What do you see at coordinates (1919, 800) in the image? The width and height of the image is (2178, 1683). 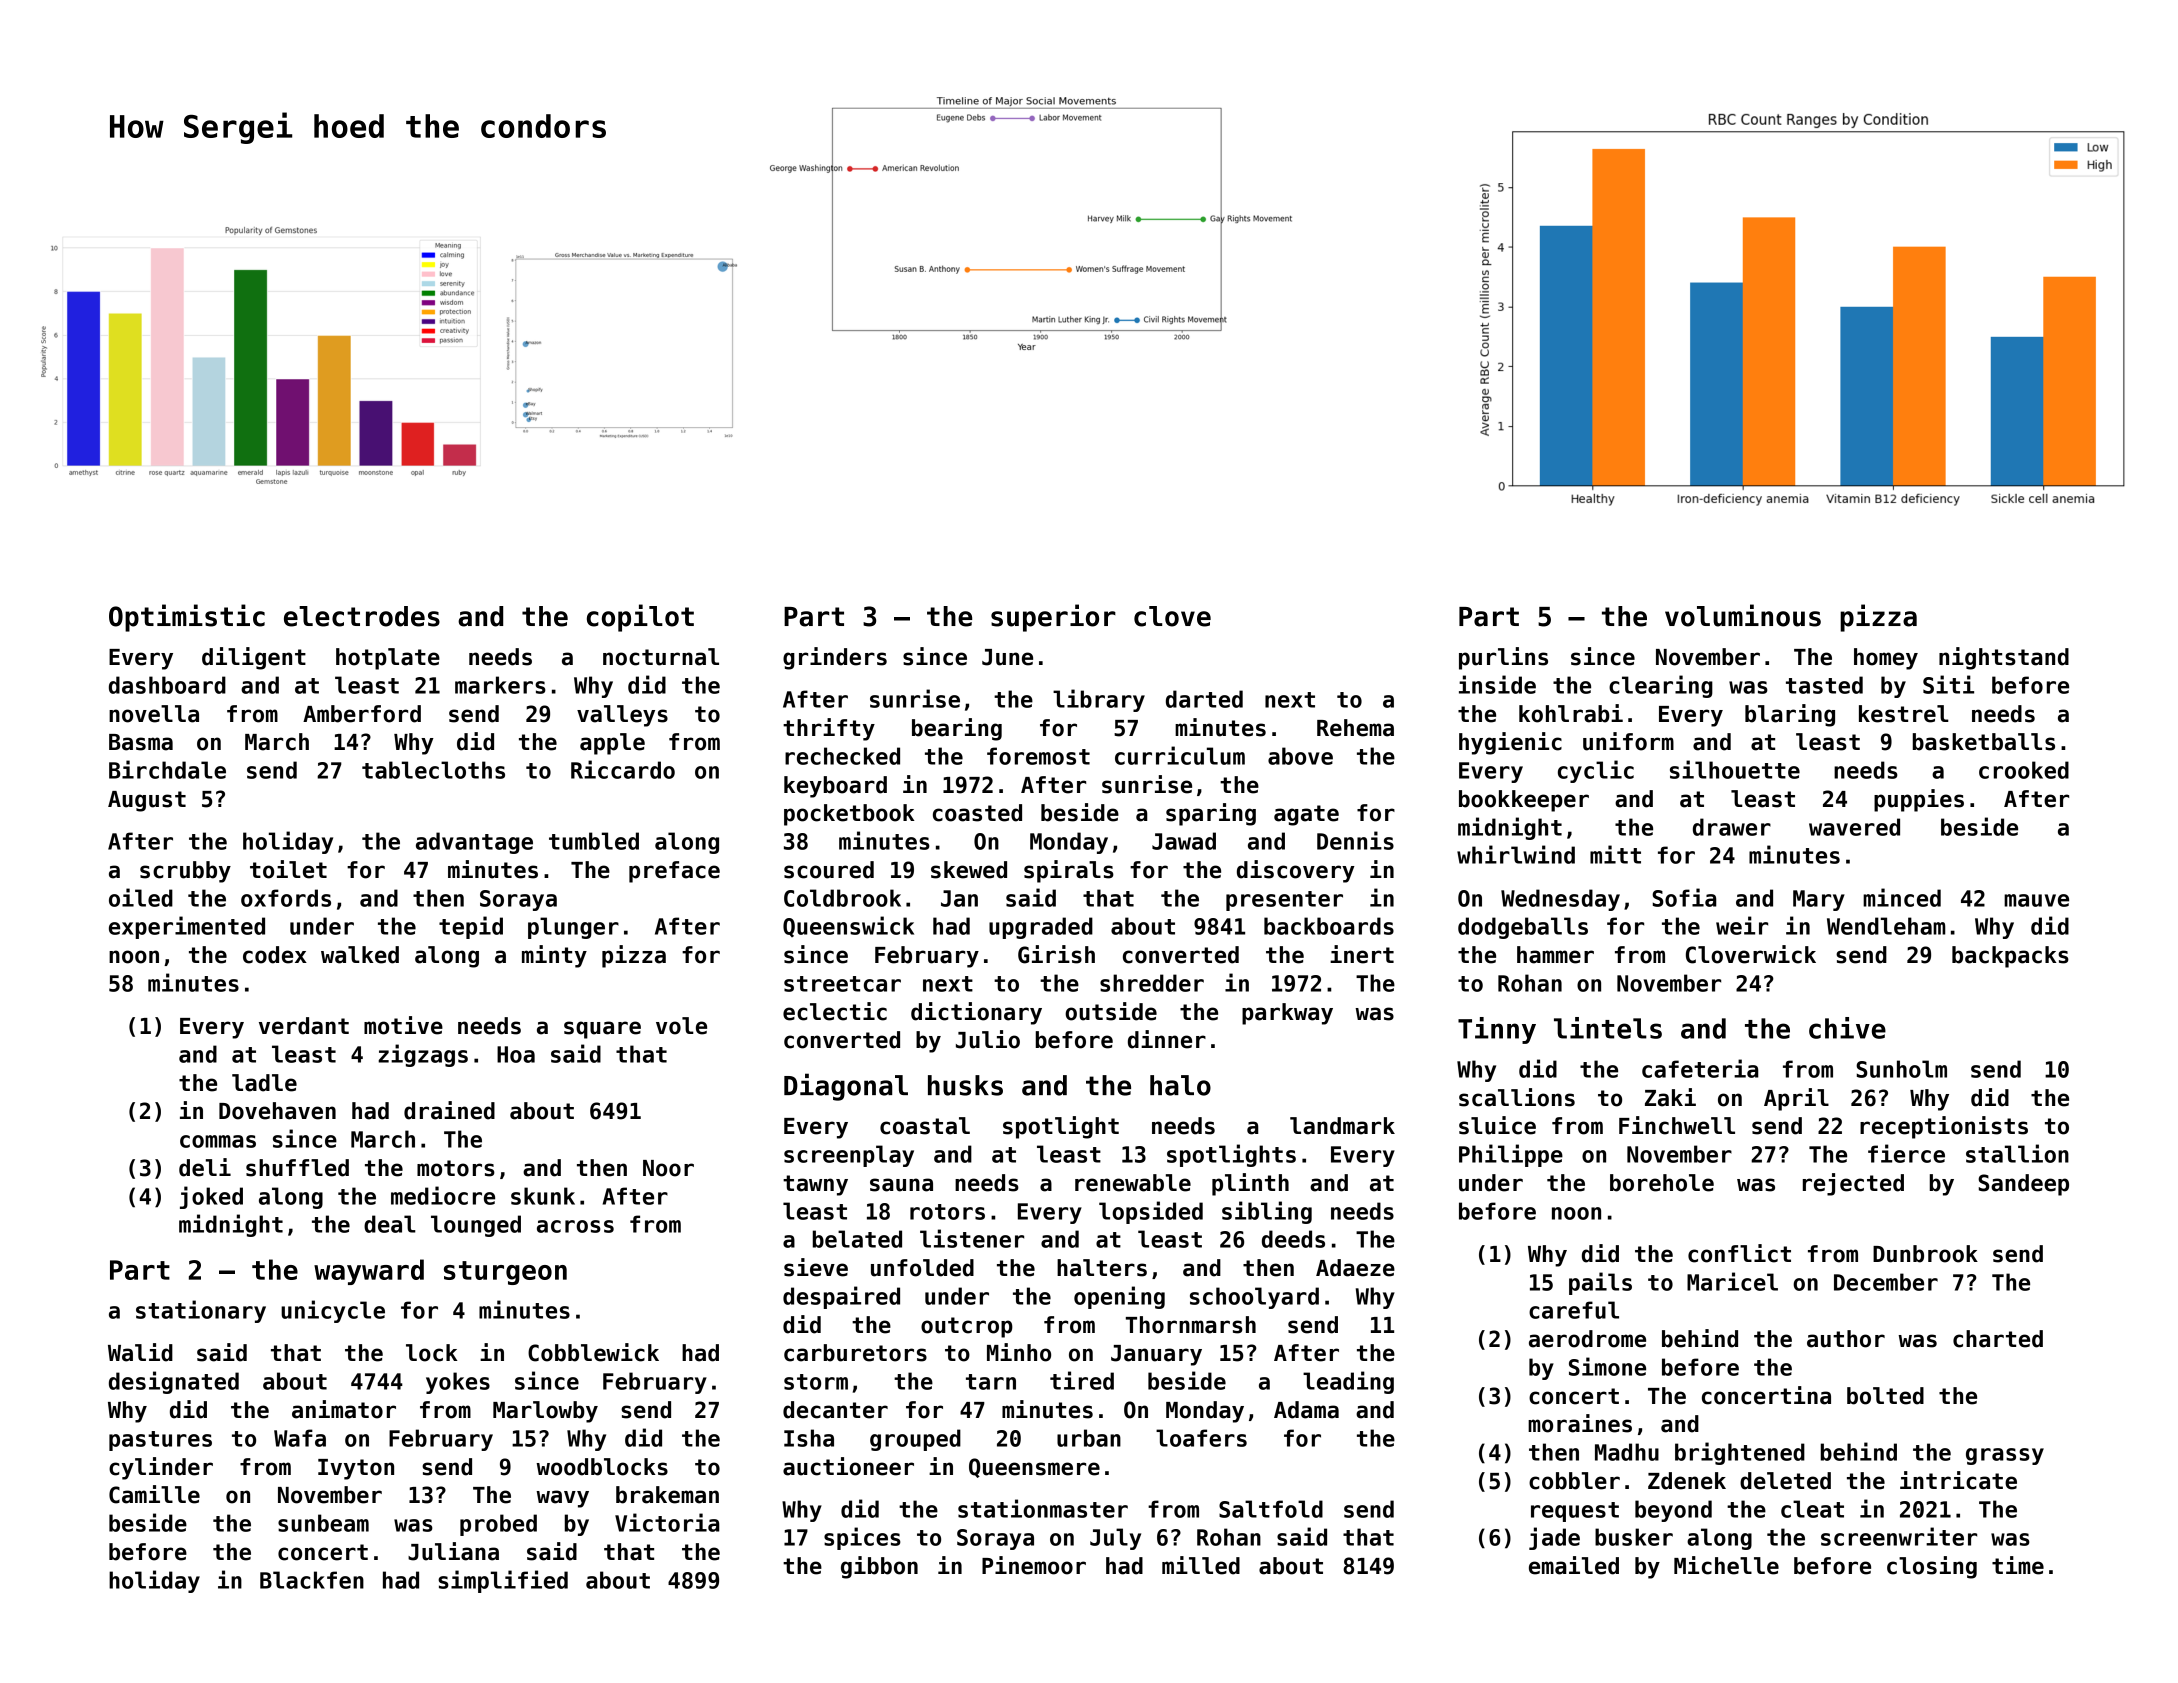 I see `puppies` at bounding box center [1919, 800].
